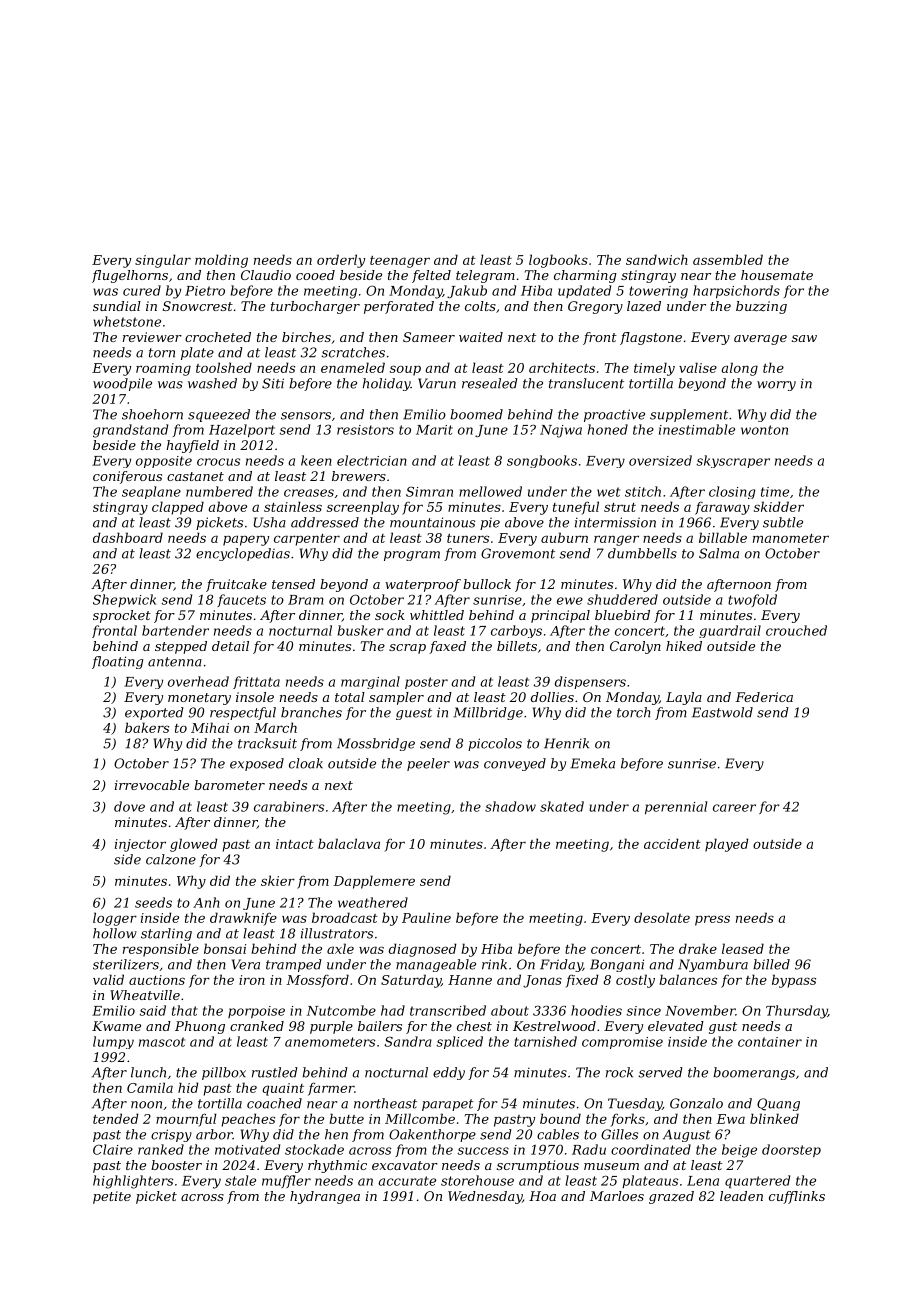 Image resolution: width=924 pixels, height=1308 pixels. Describe the element at coordinates (723, 537) in the screenshot. I see `billable` at that location.
